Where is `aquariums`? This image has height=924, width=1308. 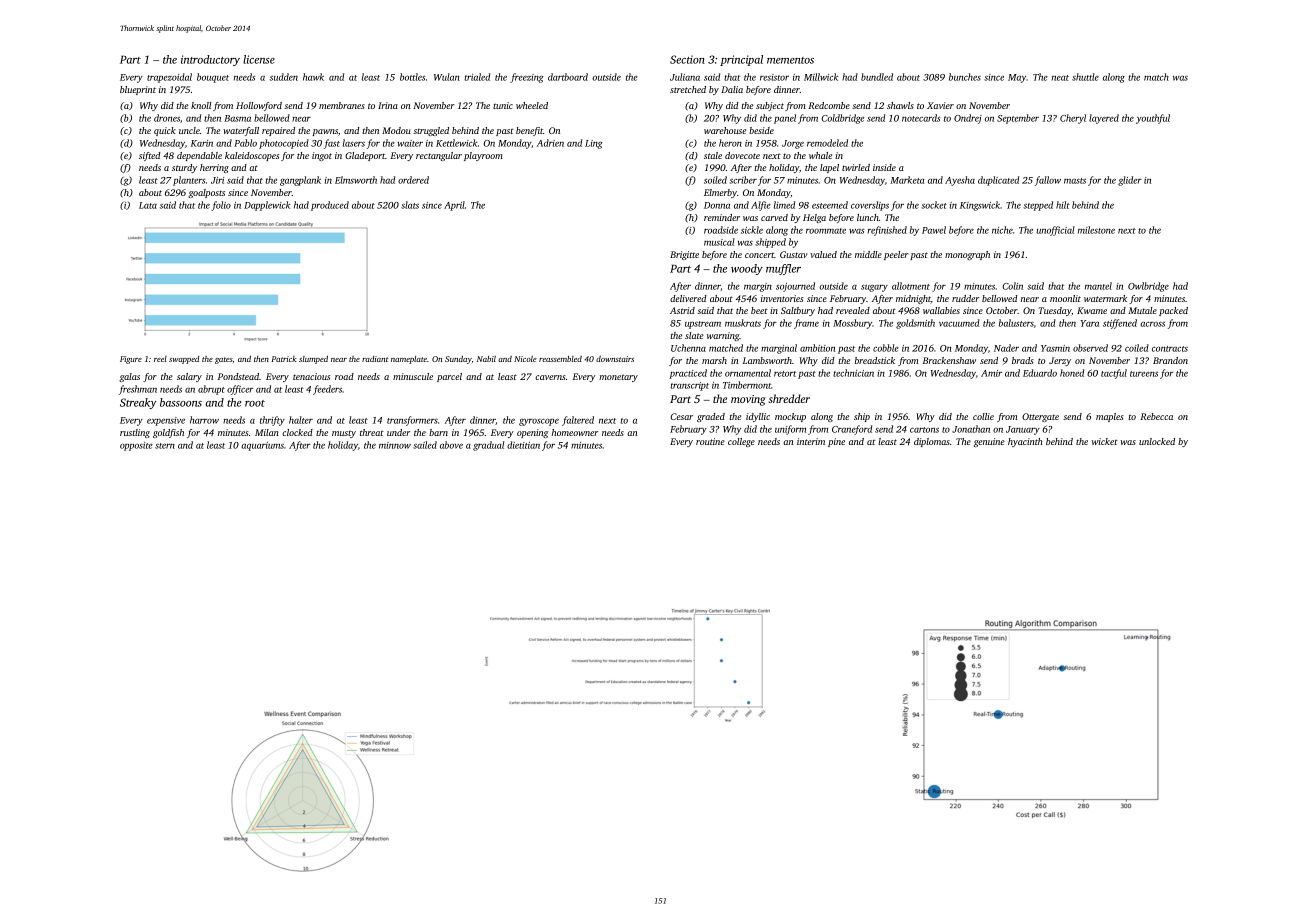 aquariums is located at coordinates (262, 446).
